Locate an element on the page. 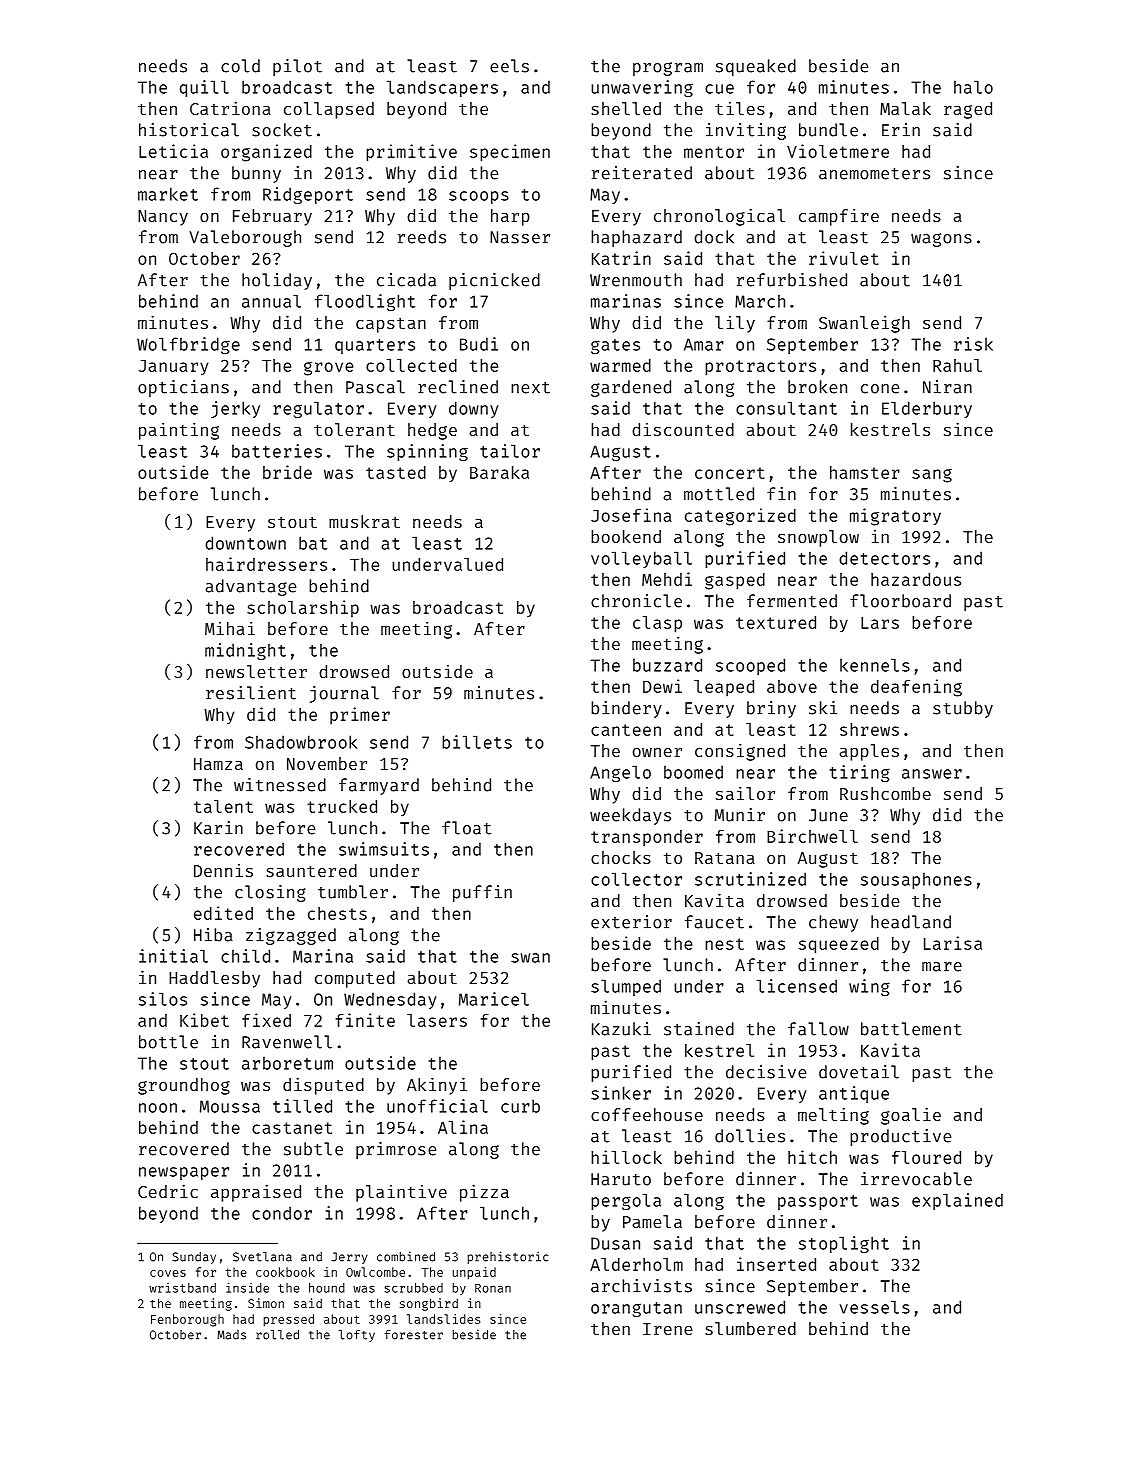 The image size is (1142, 1478). landslides is located at coordinates (443, 1319).
